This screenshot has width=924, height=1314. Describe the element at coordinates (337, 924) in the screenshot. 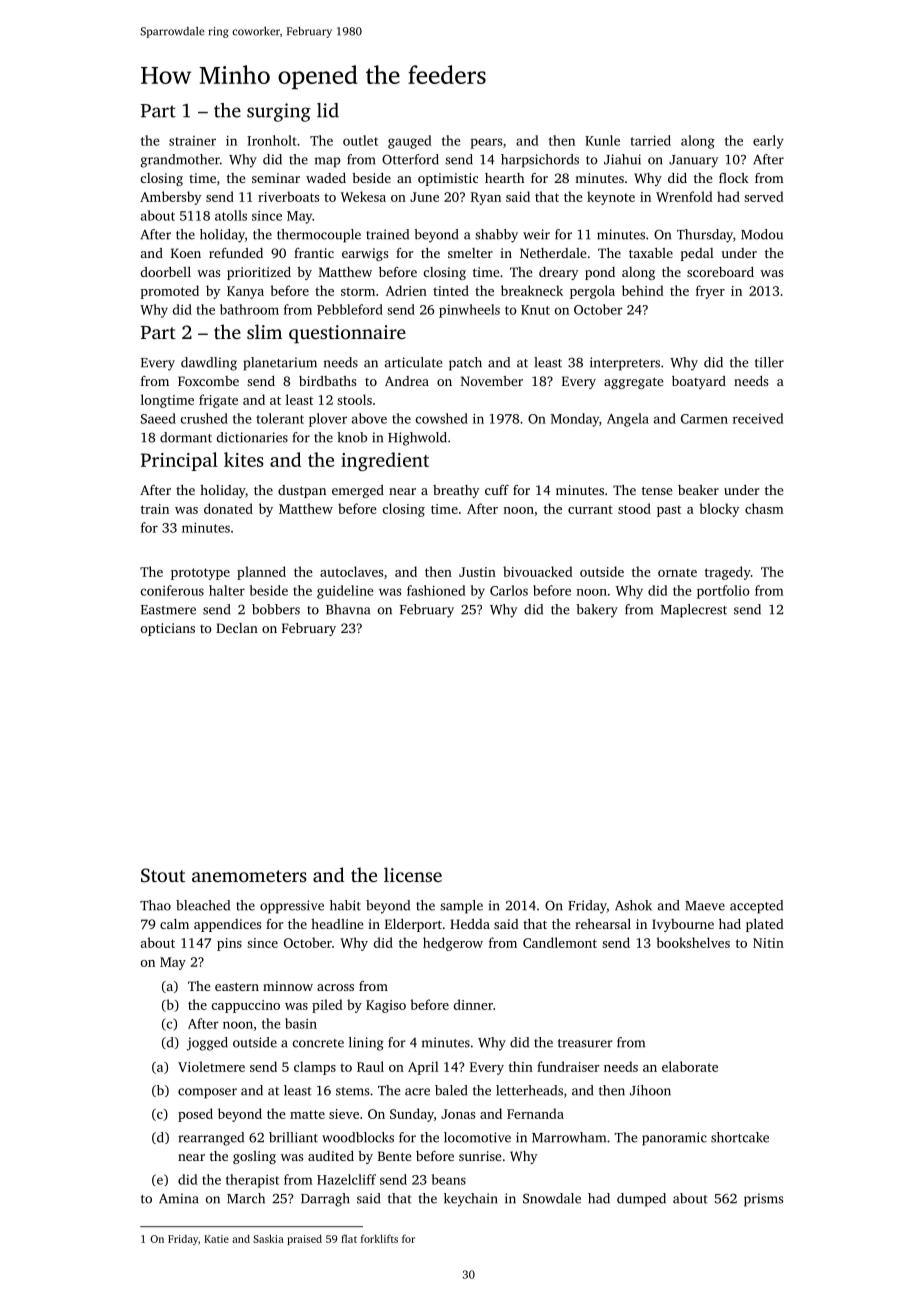

I see `headline` at that location.
